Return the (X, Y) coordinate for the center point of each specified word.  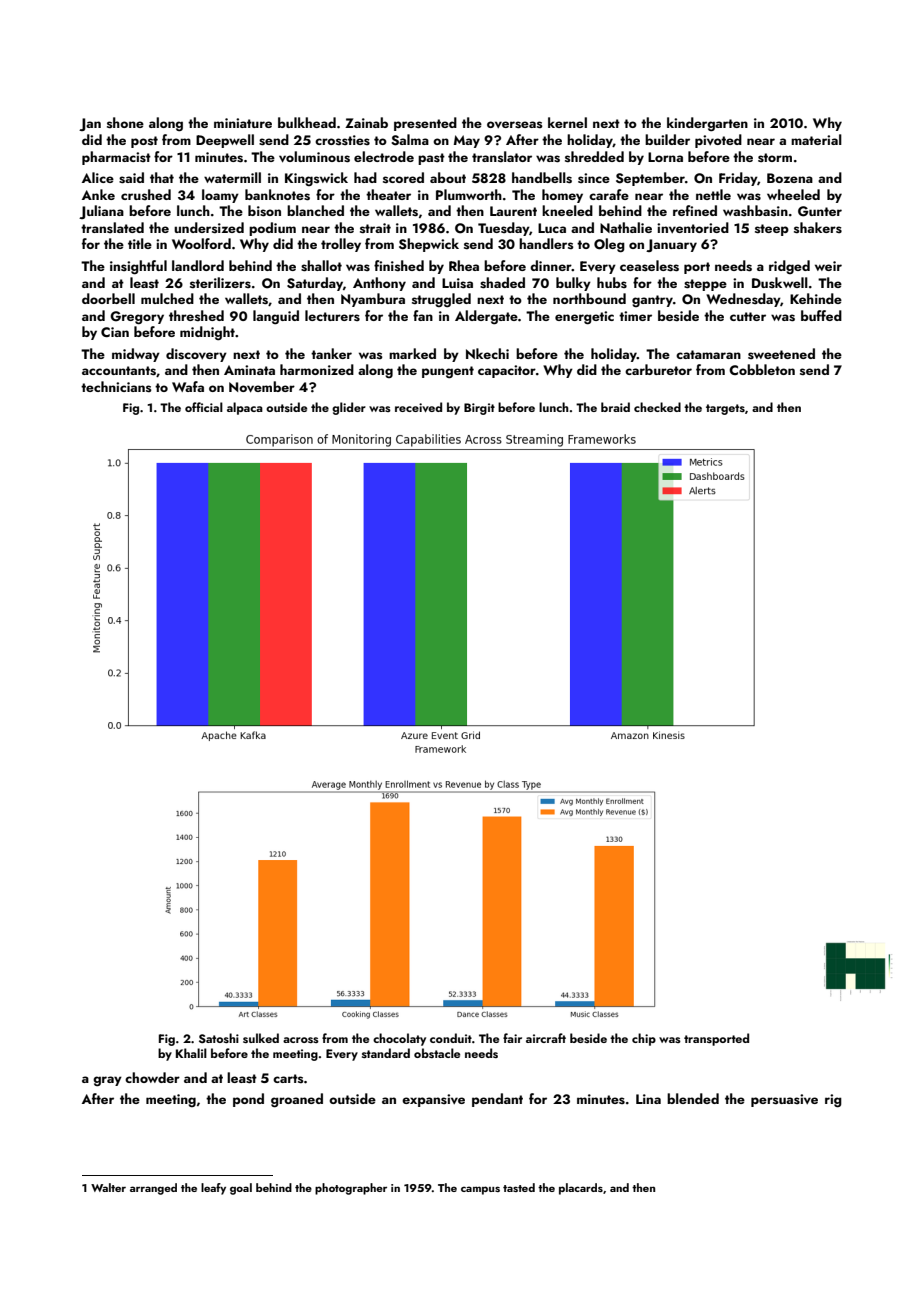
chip (644, 1039)
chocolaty (399, 1039)
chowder (152, 1077)
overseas (515, 125)
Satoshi (219, 1038)
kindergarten (707, 124)
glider (349, 408)
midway (136, 355)
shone (125, 122)
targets (725, 409)
